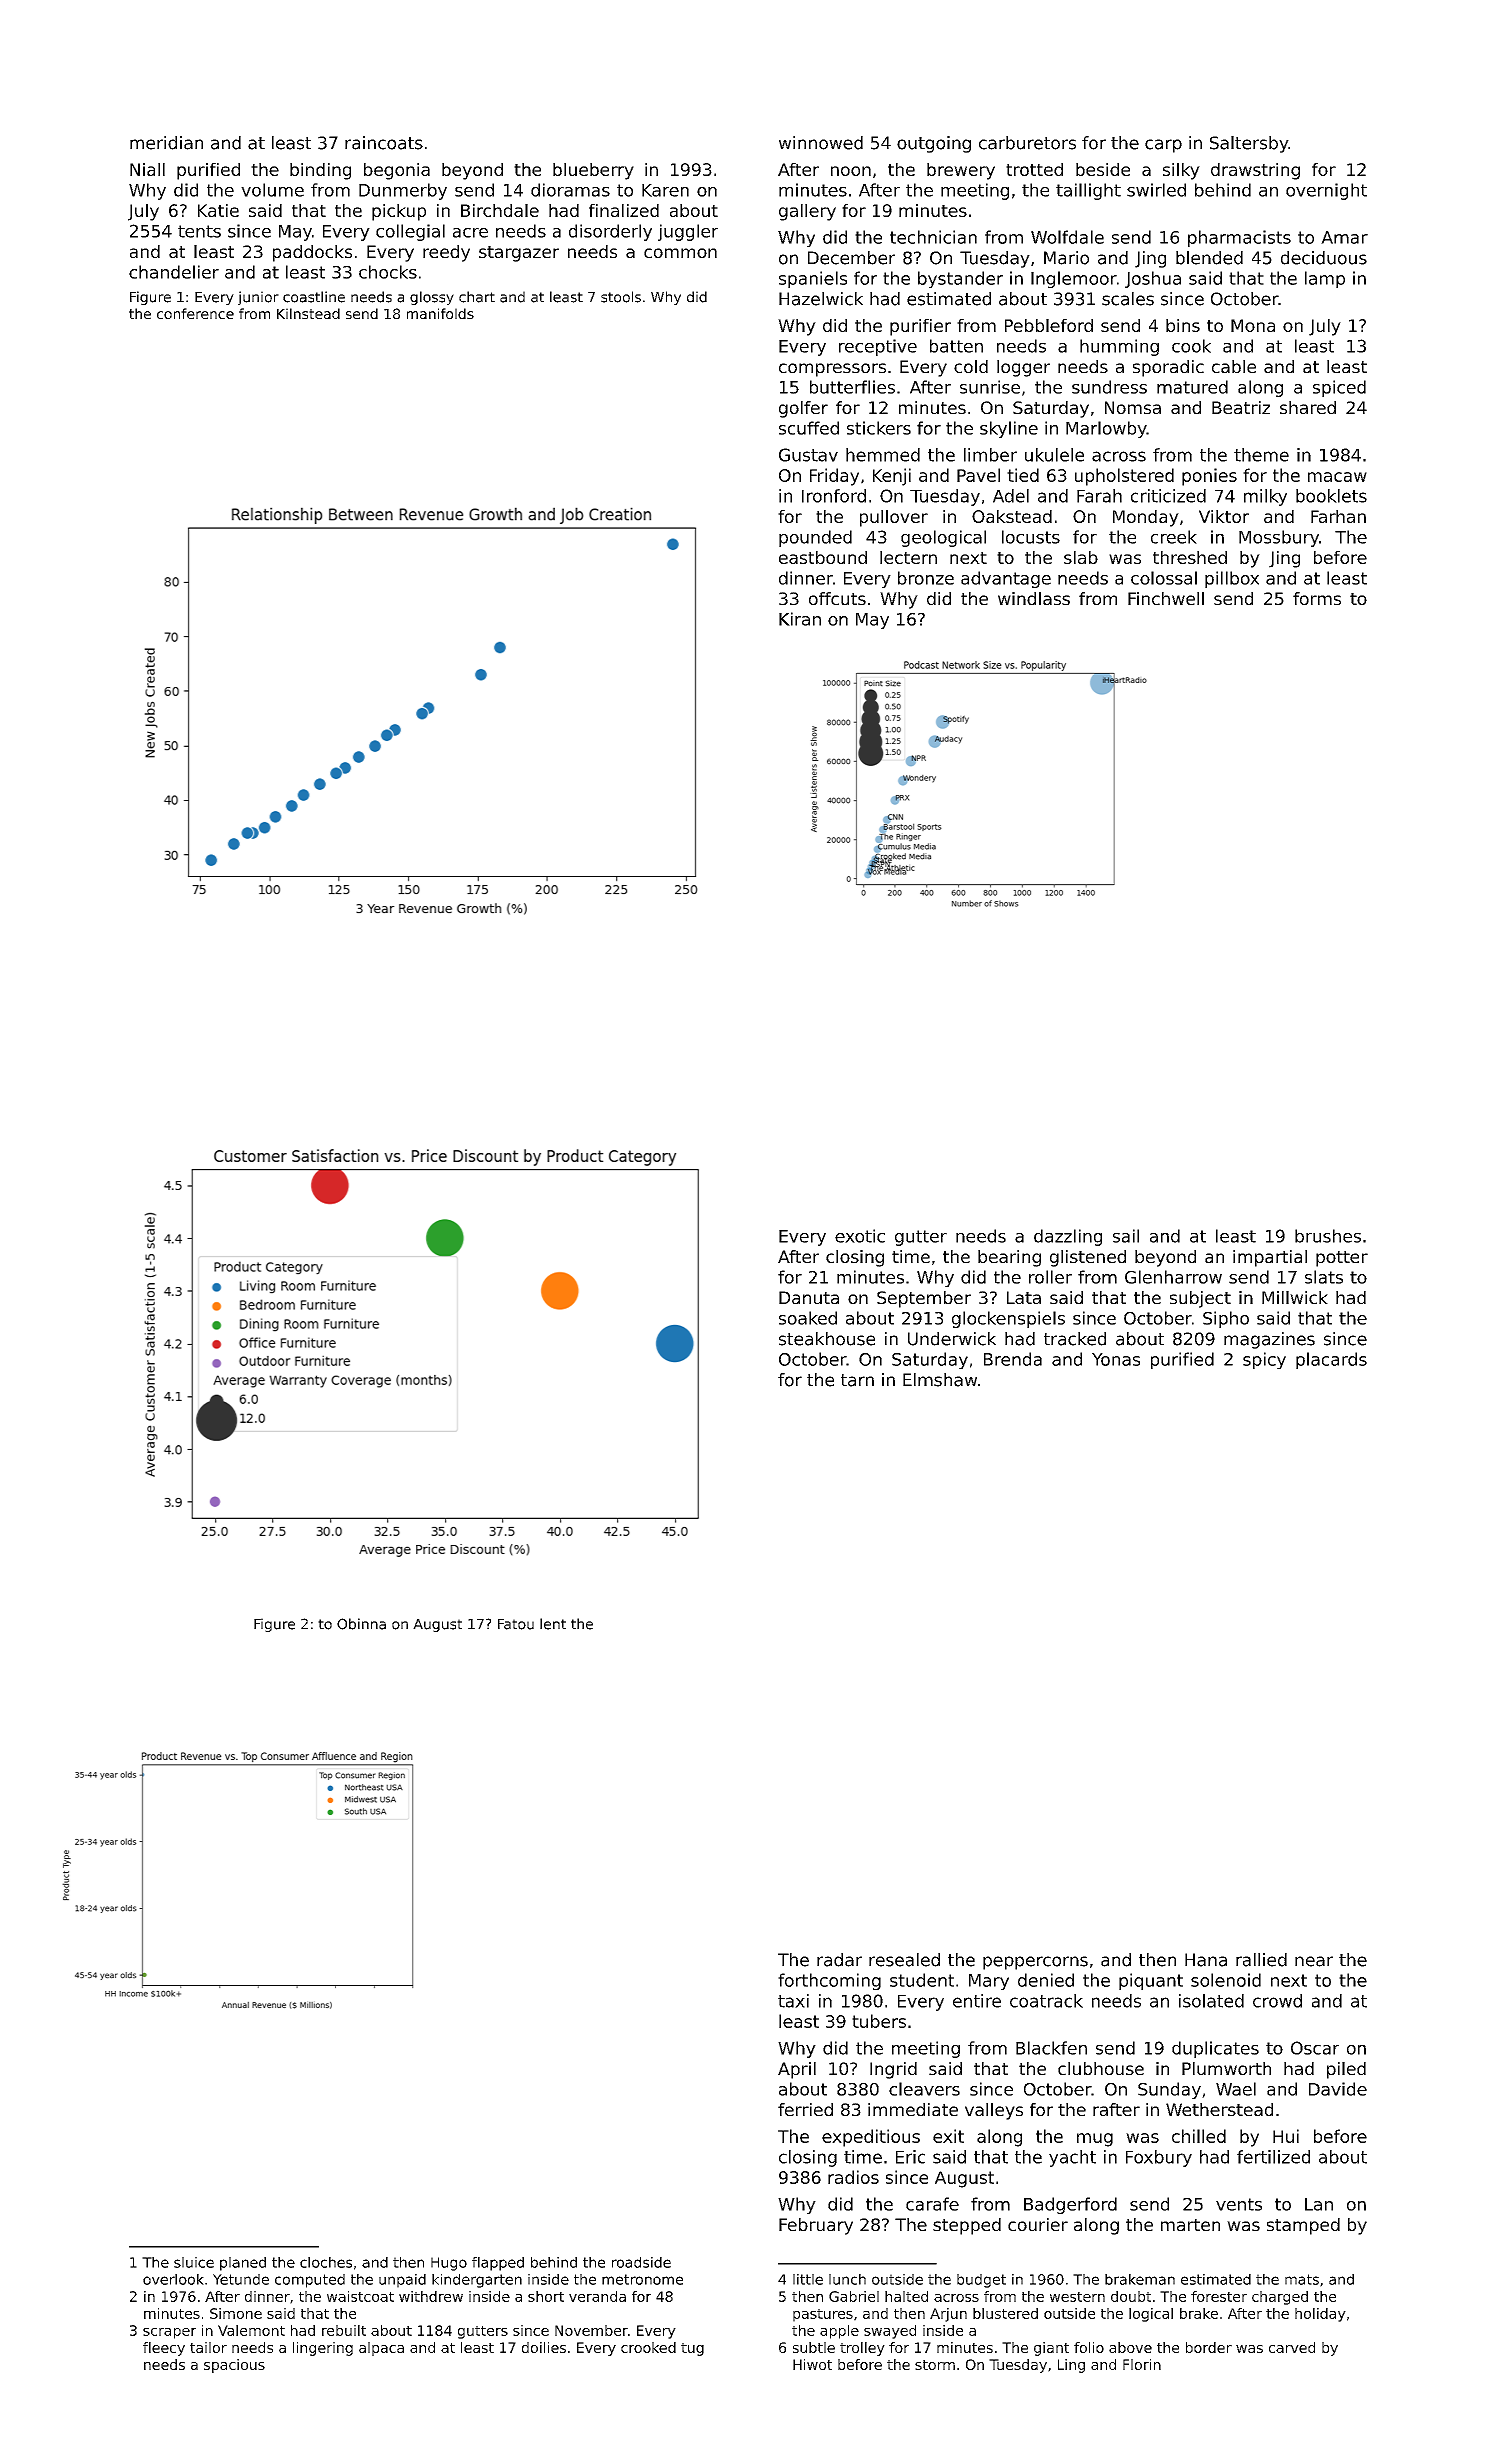 The image size is (1496, 2464). What do you see at coordinates (800, 619) in the page?
I see `Kiran` at bounding box center [800, 619].
